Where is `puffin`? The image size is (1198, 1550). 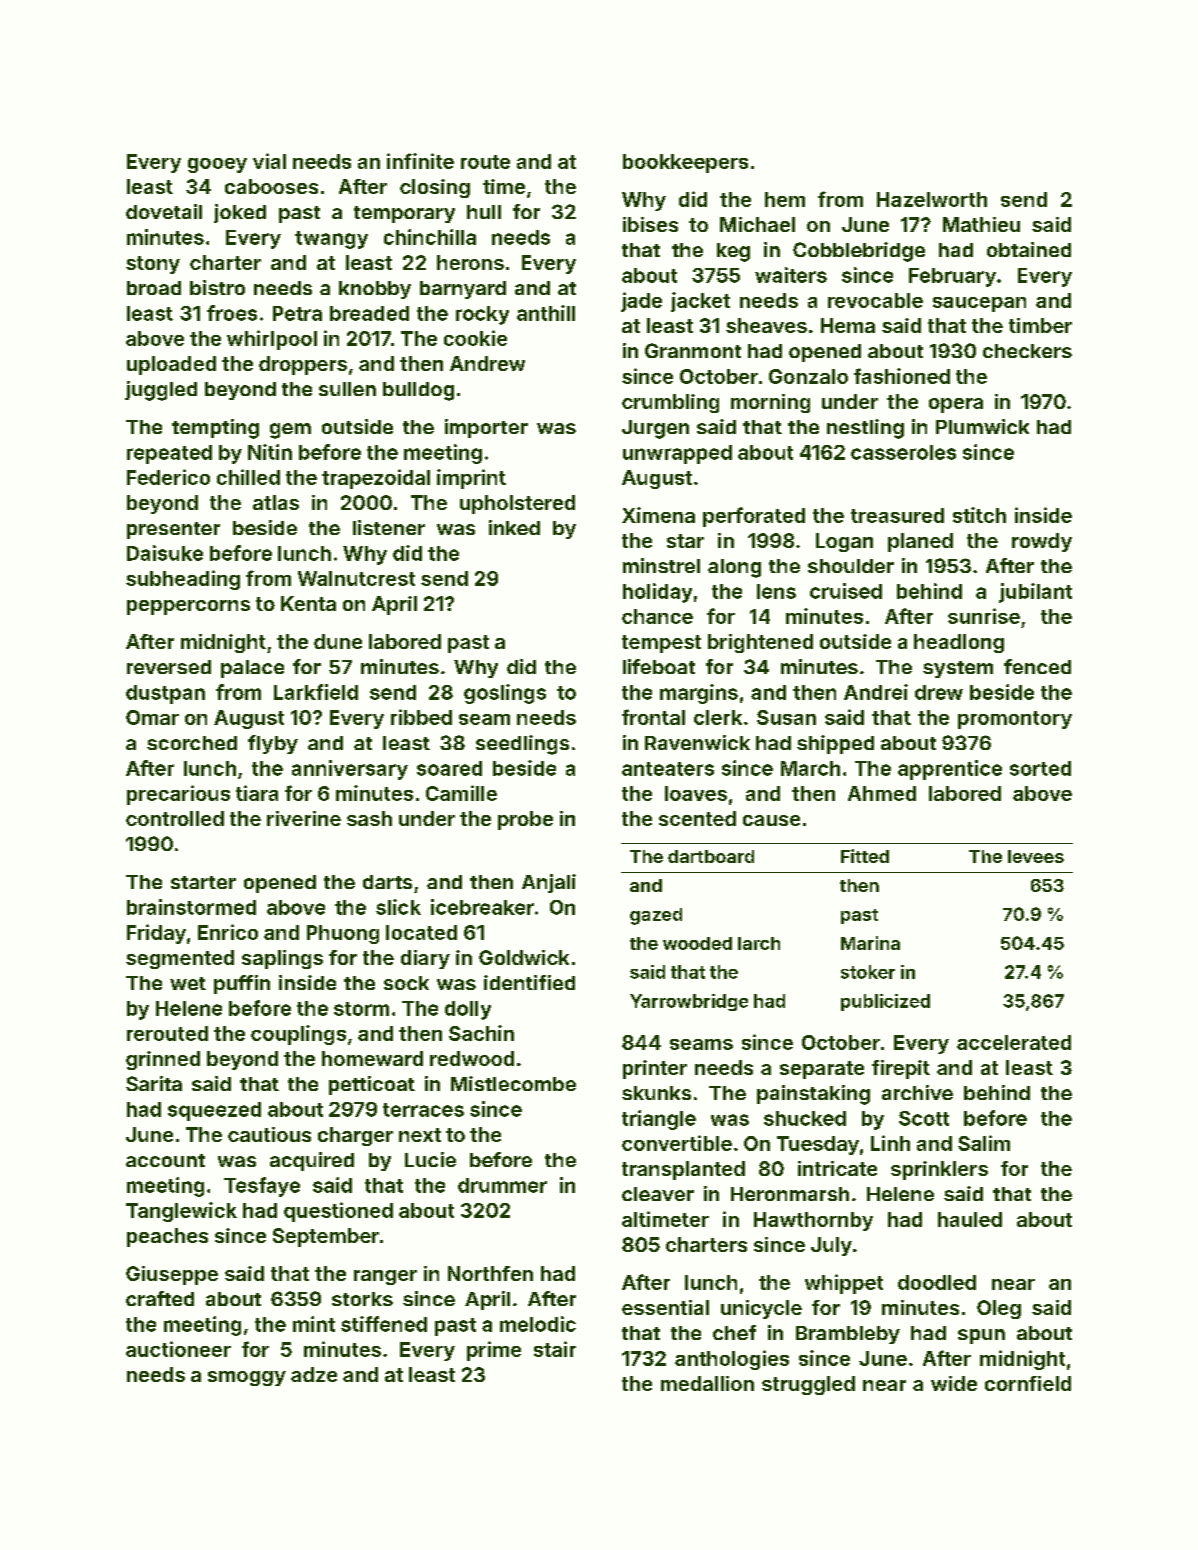
puffin is located at coordinates (242, 984).
